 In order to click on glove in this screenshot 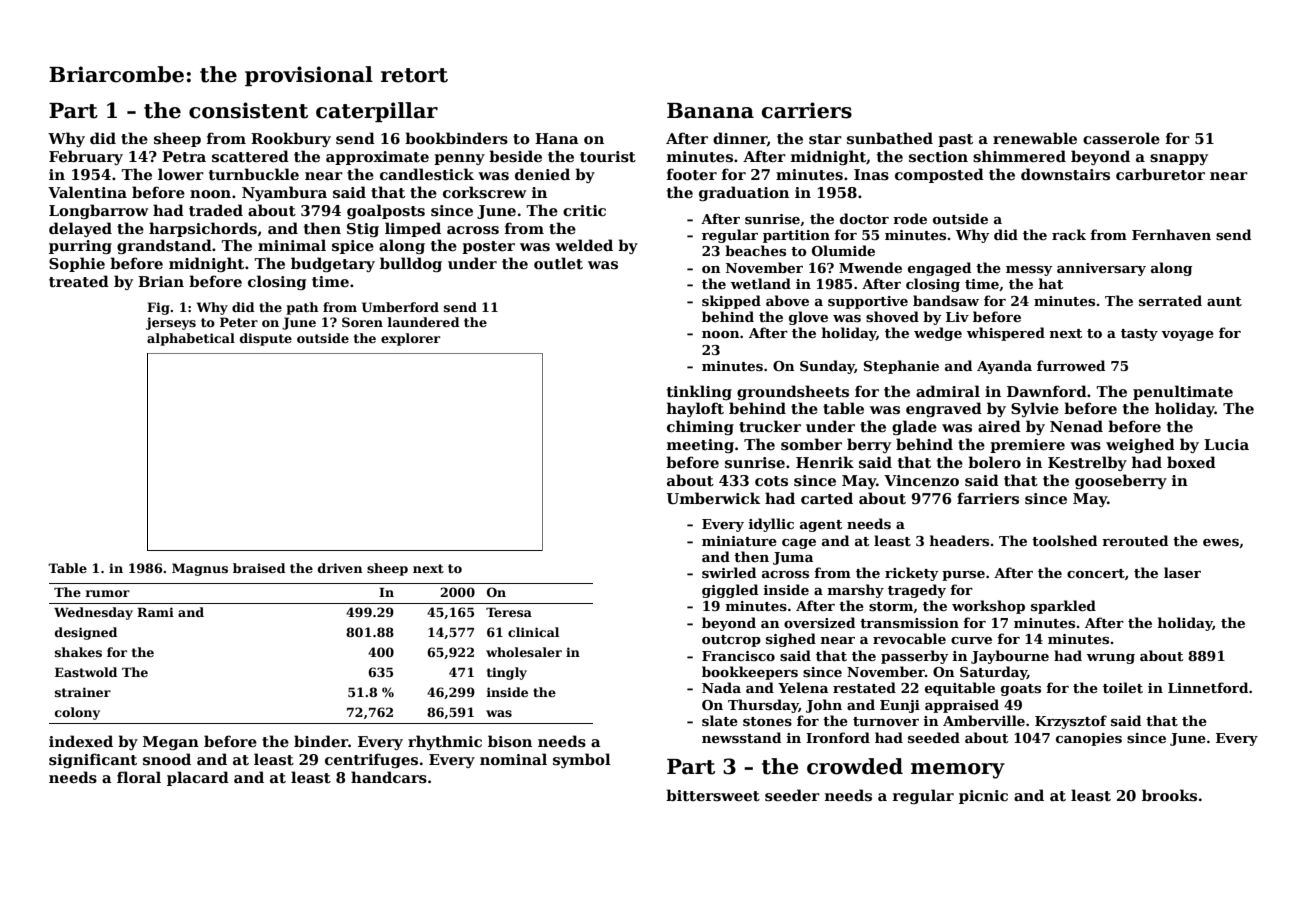, I will do `click(808, 318)`.
